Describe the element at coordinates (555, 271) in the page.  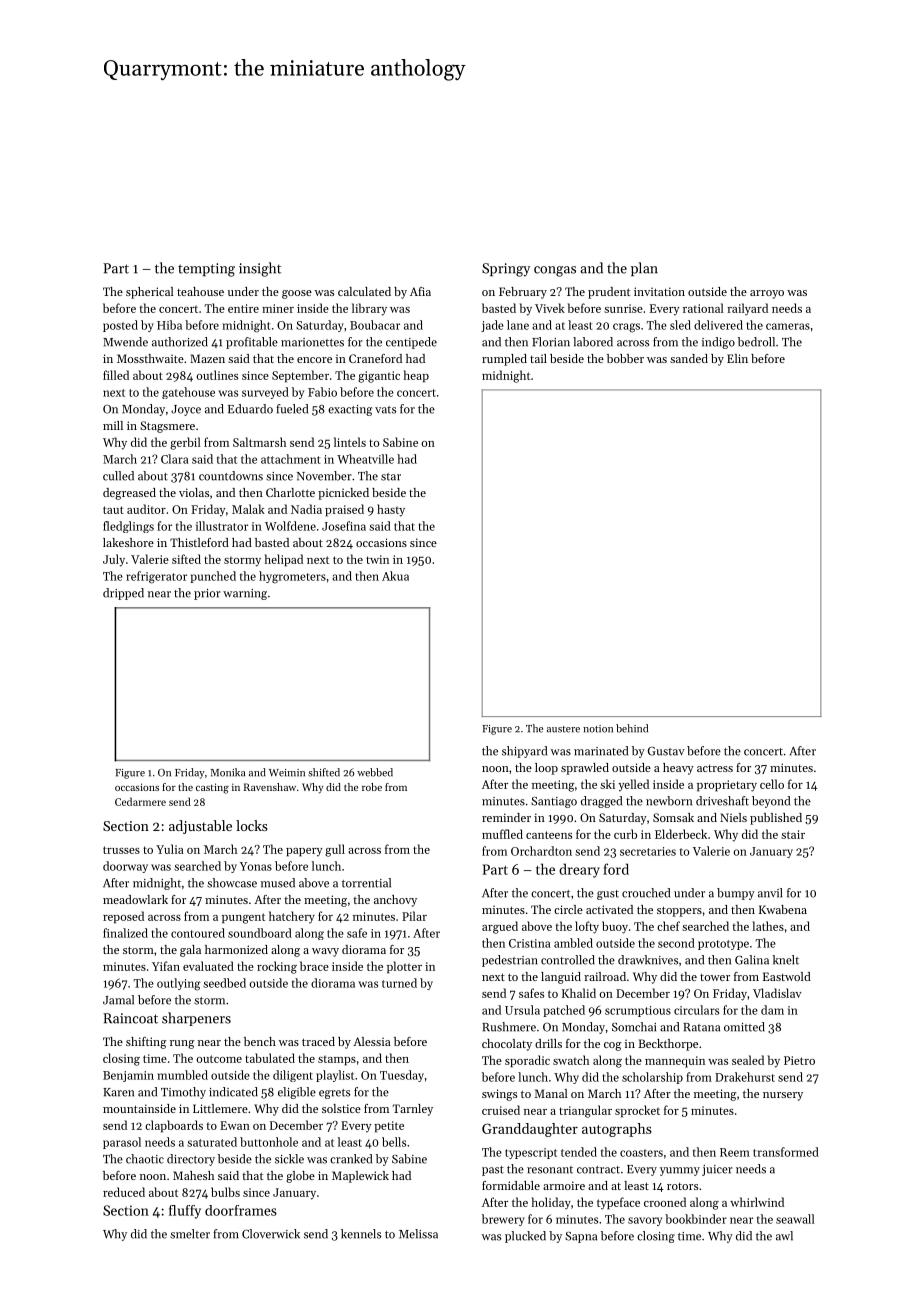
I see `congas` at that location.
